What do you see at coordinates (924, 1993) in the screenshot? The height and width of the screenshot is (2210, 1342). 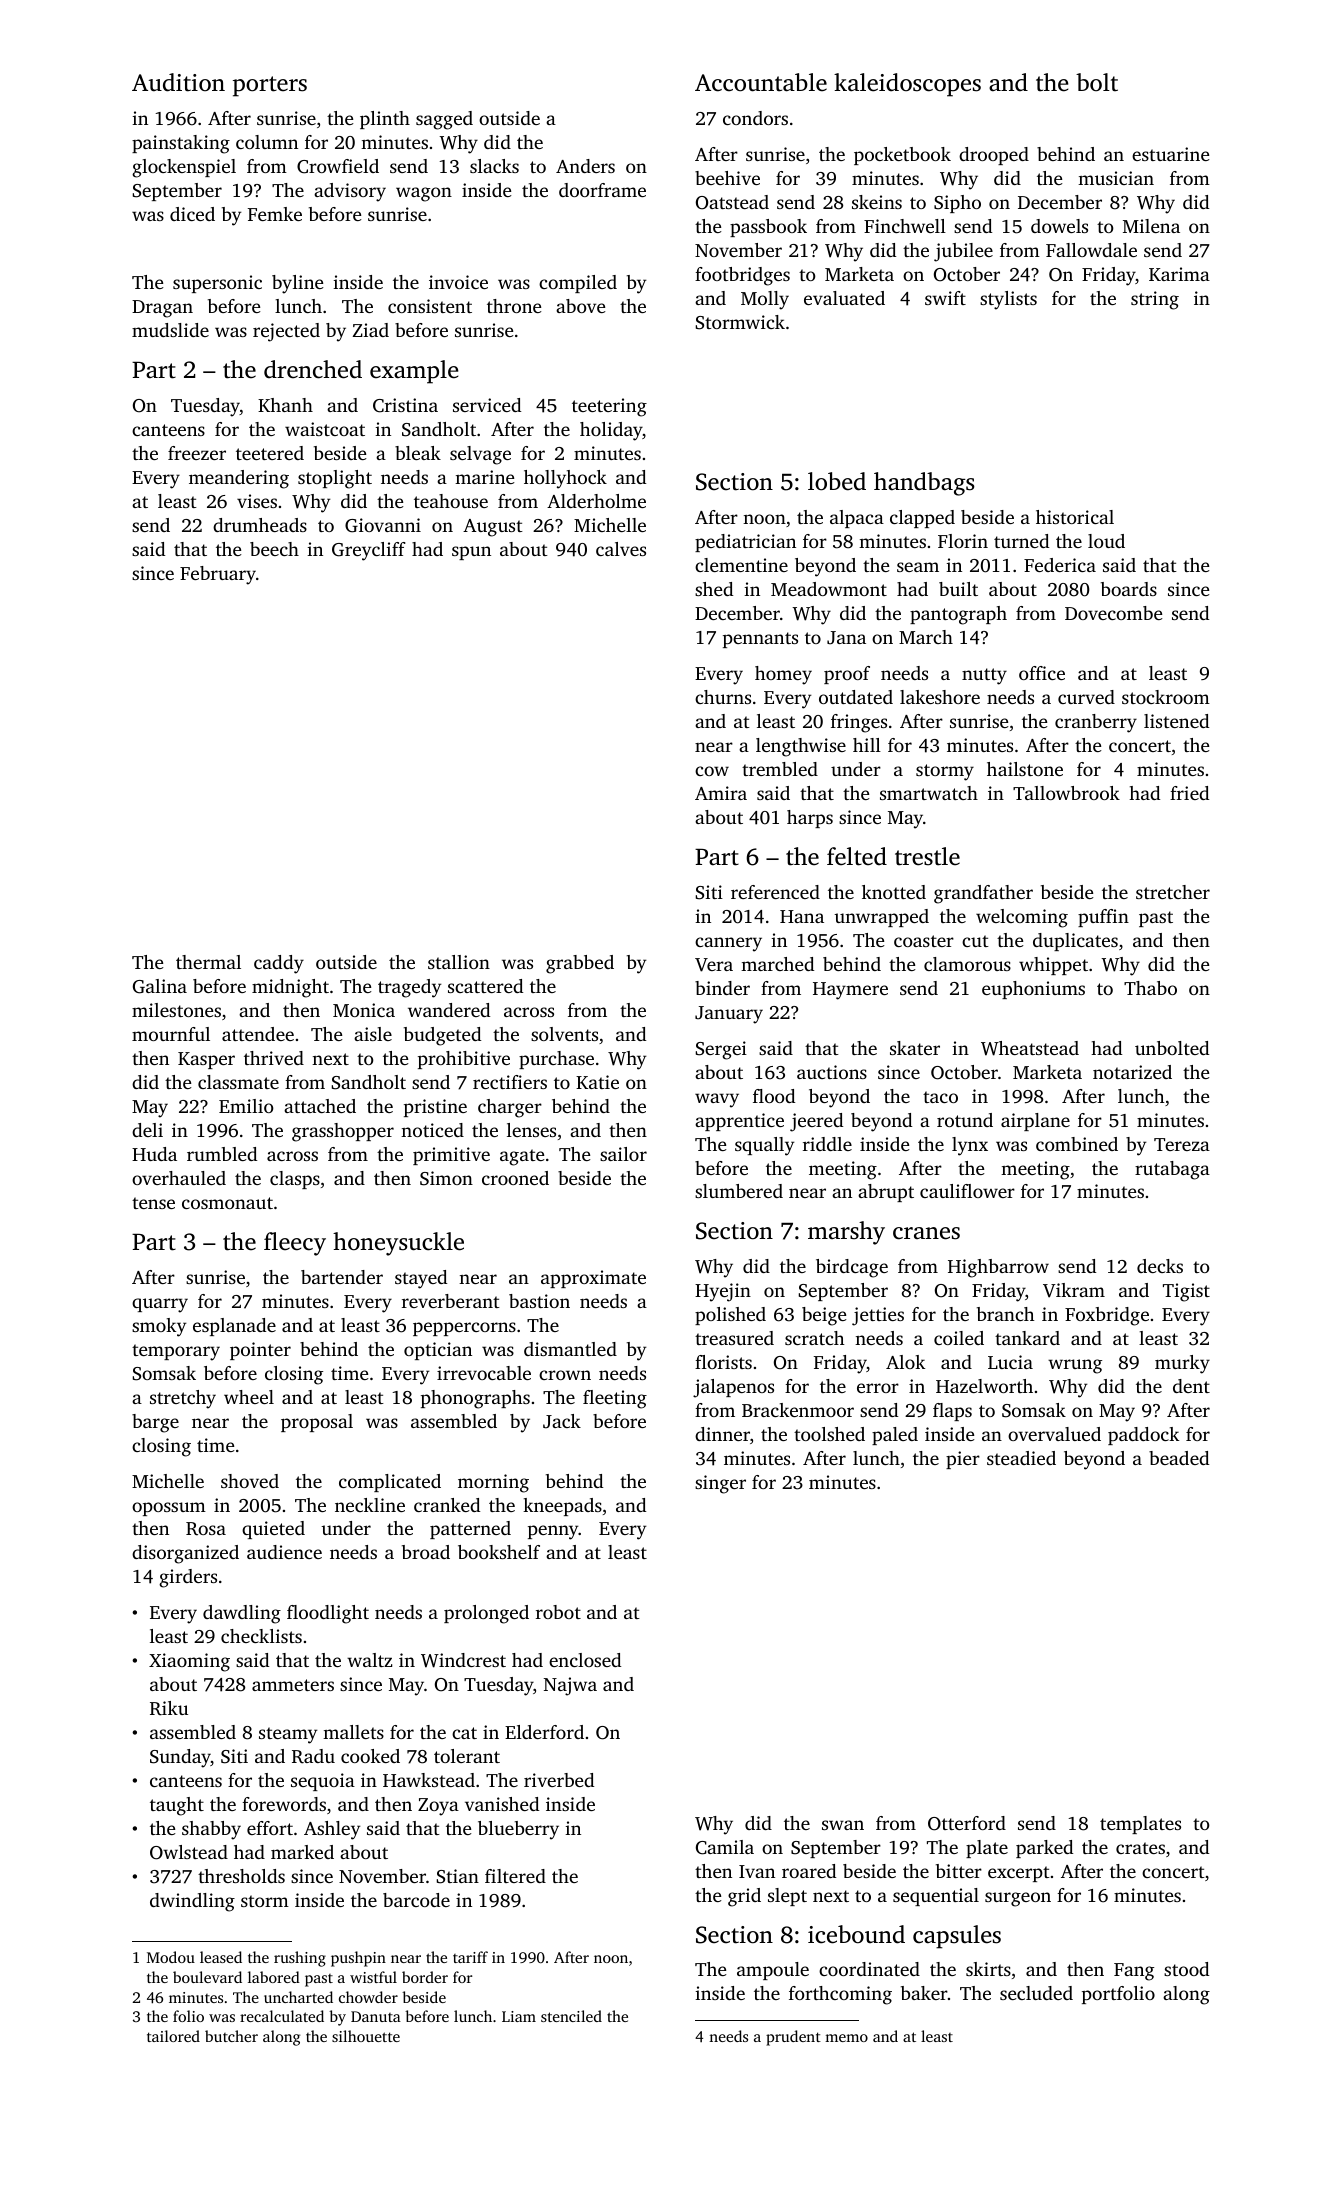 I see `baker` at bounding box center [924, 1993].
